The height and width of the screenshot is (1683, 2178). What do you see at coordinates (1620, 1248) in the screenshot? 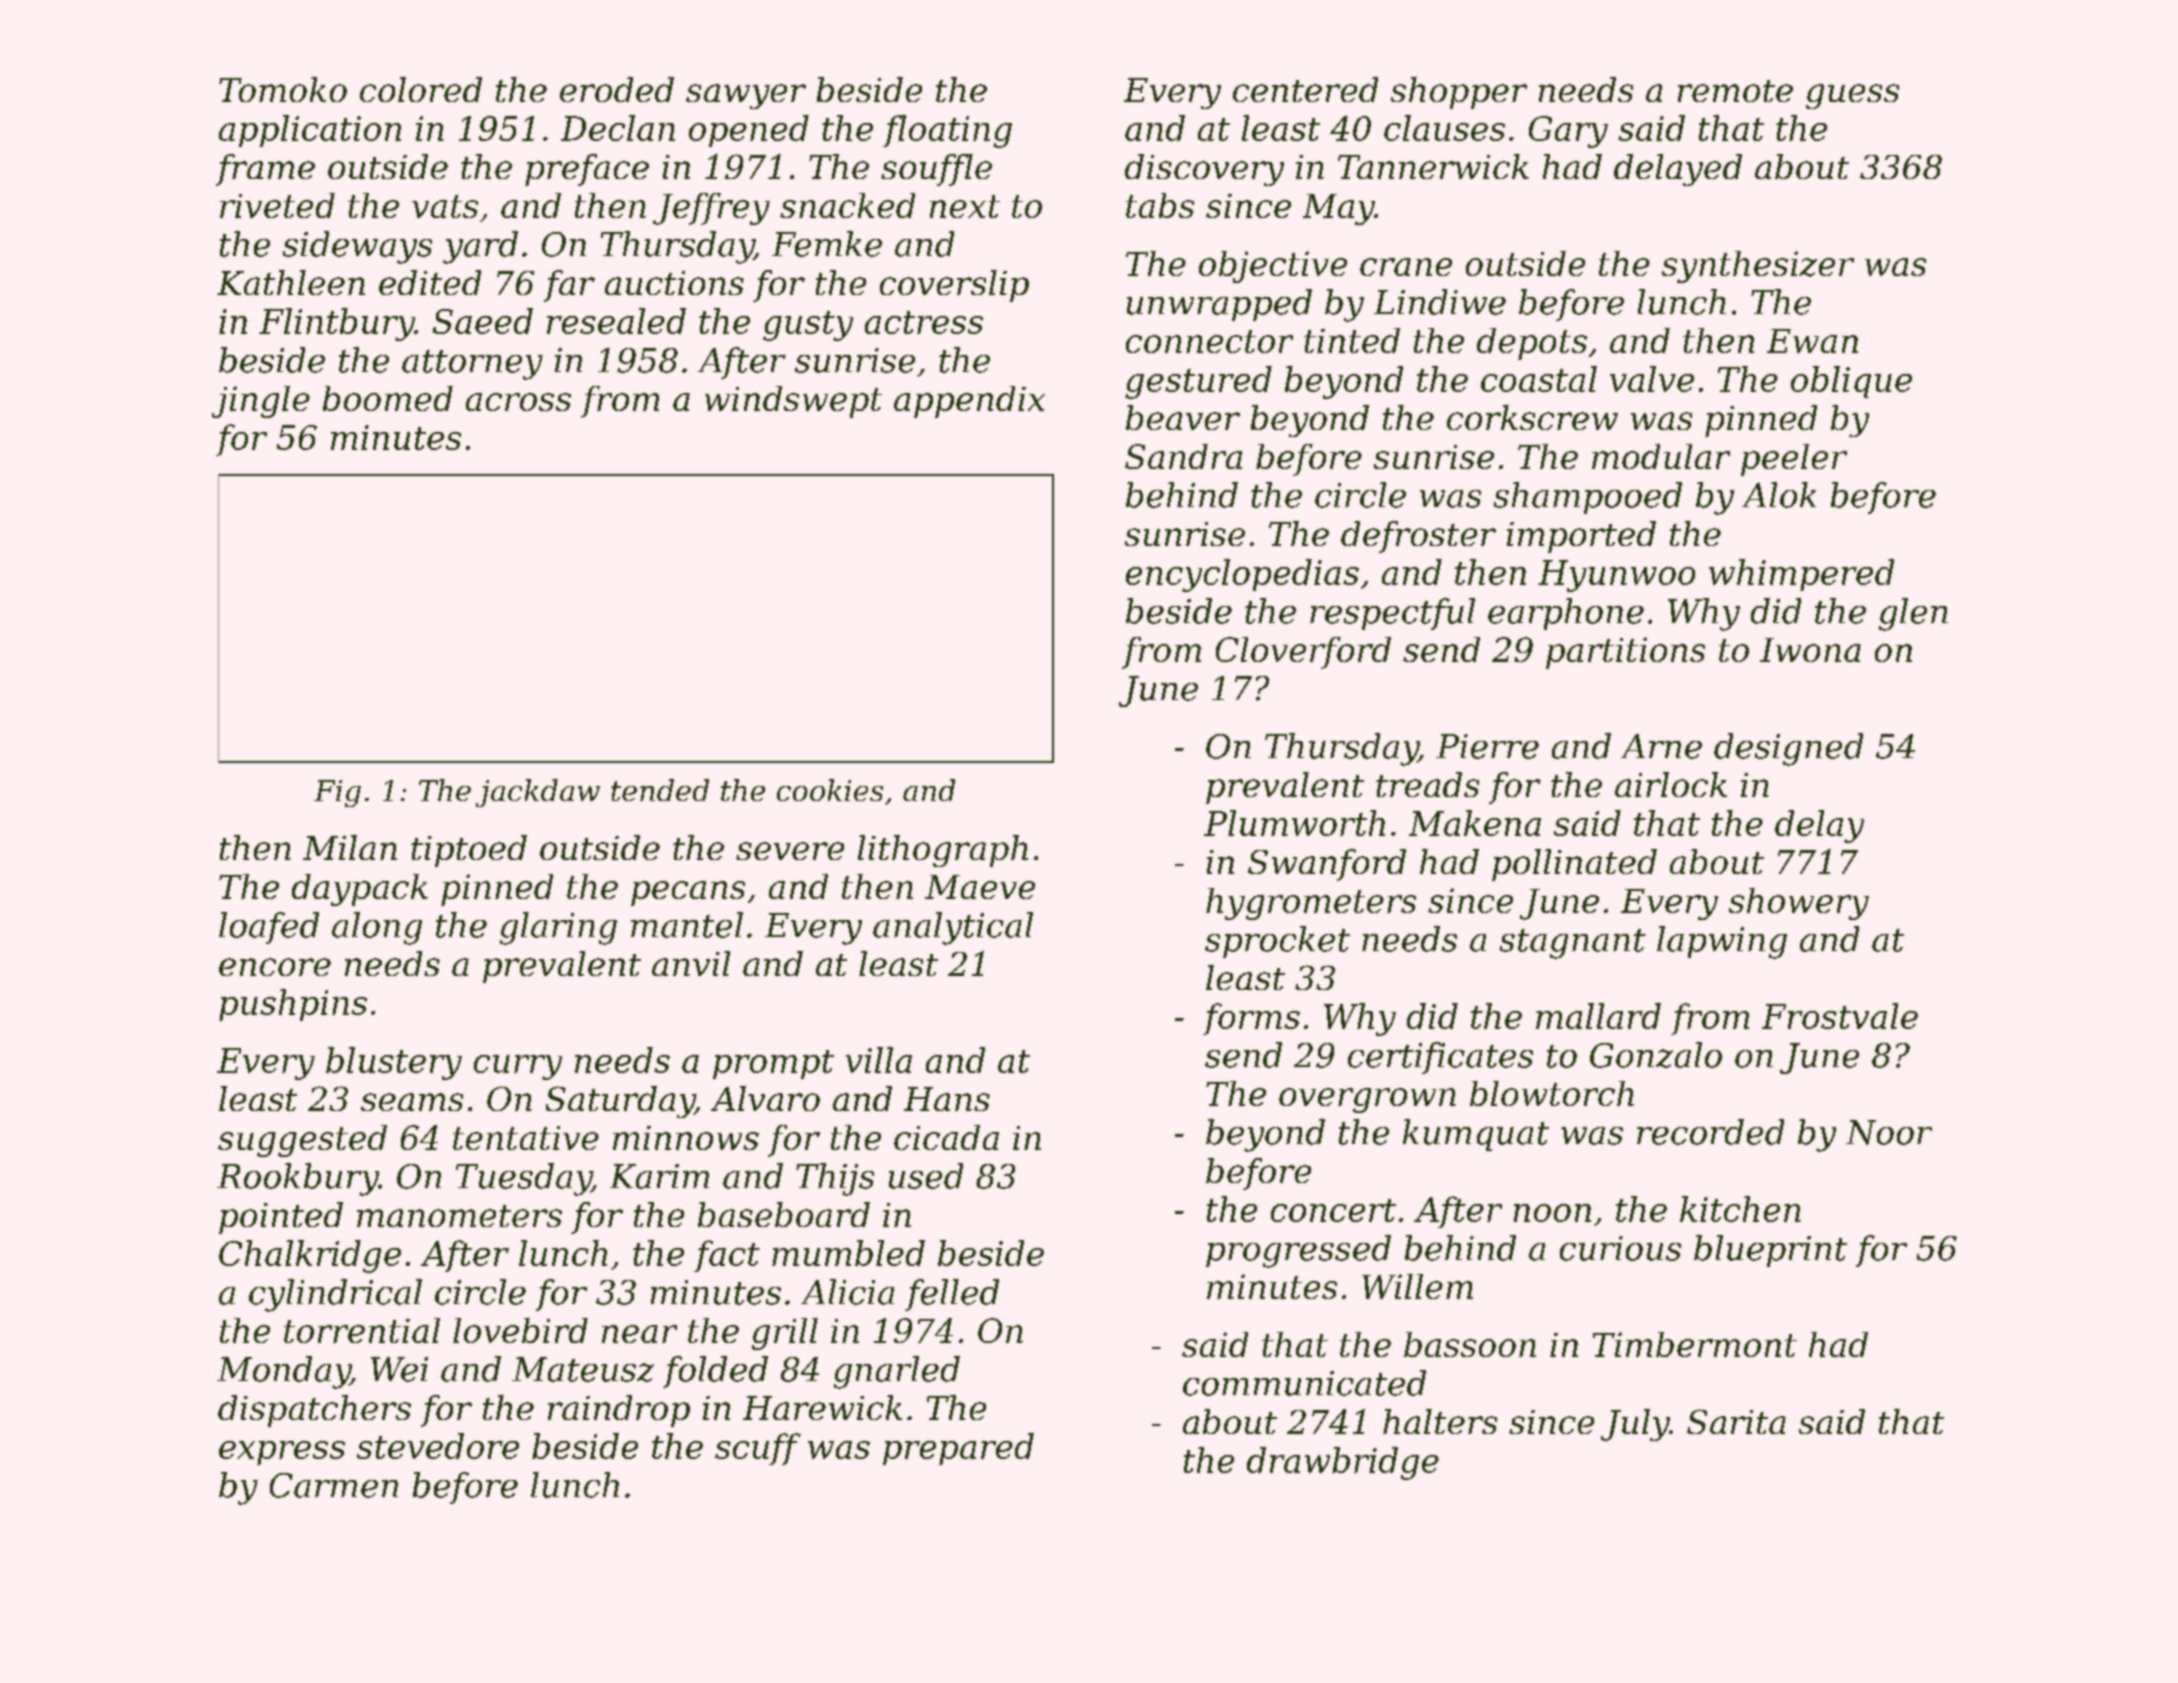
I see `curious` at bounding box center [1620, 1248].
